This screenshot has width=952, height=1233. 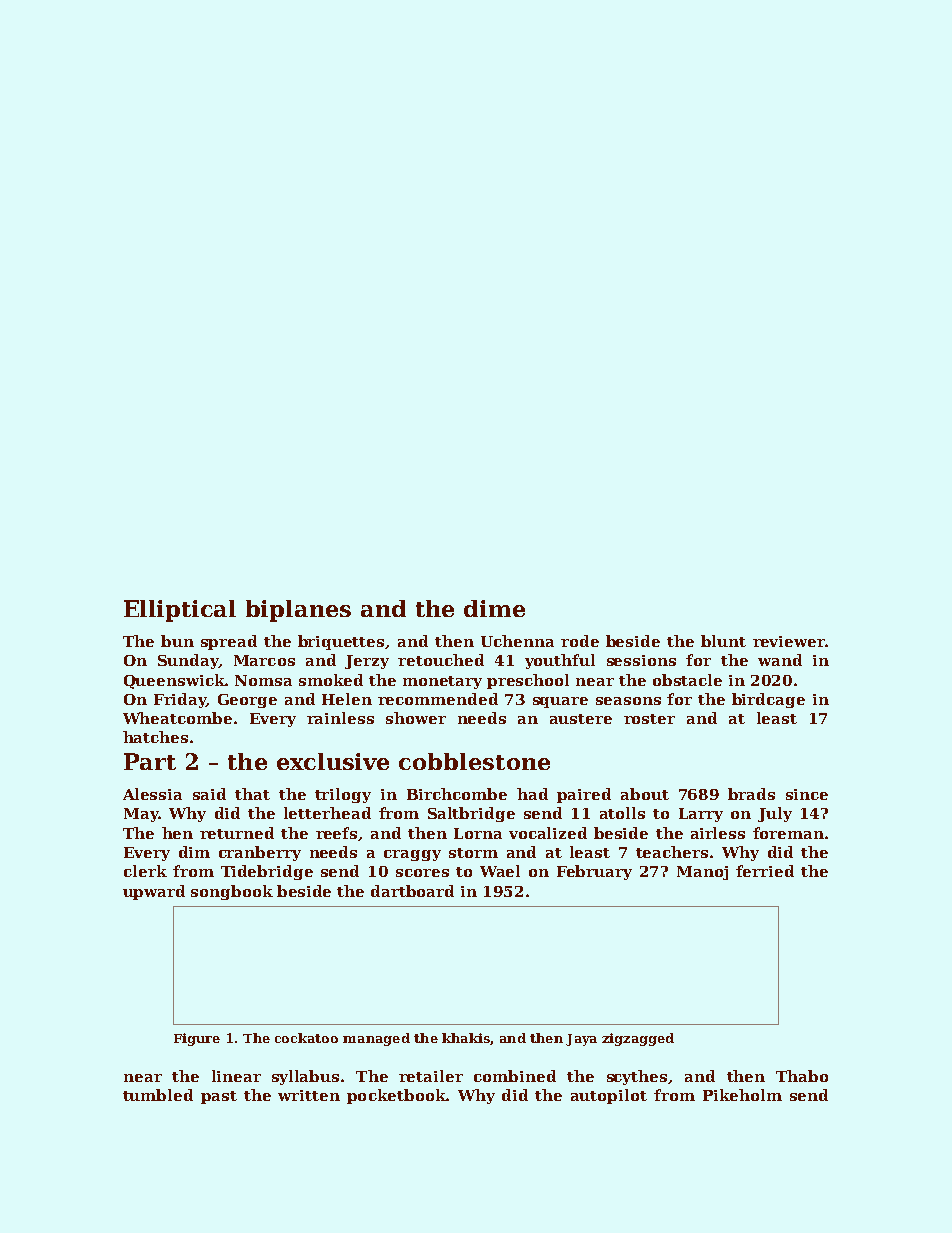 What do you see at coordinates (412, 855) in the screenshot?
I see `craggy` at bounding box center [412, 855].
